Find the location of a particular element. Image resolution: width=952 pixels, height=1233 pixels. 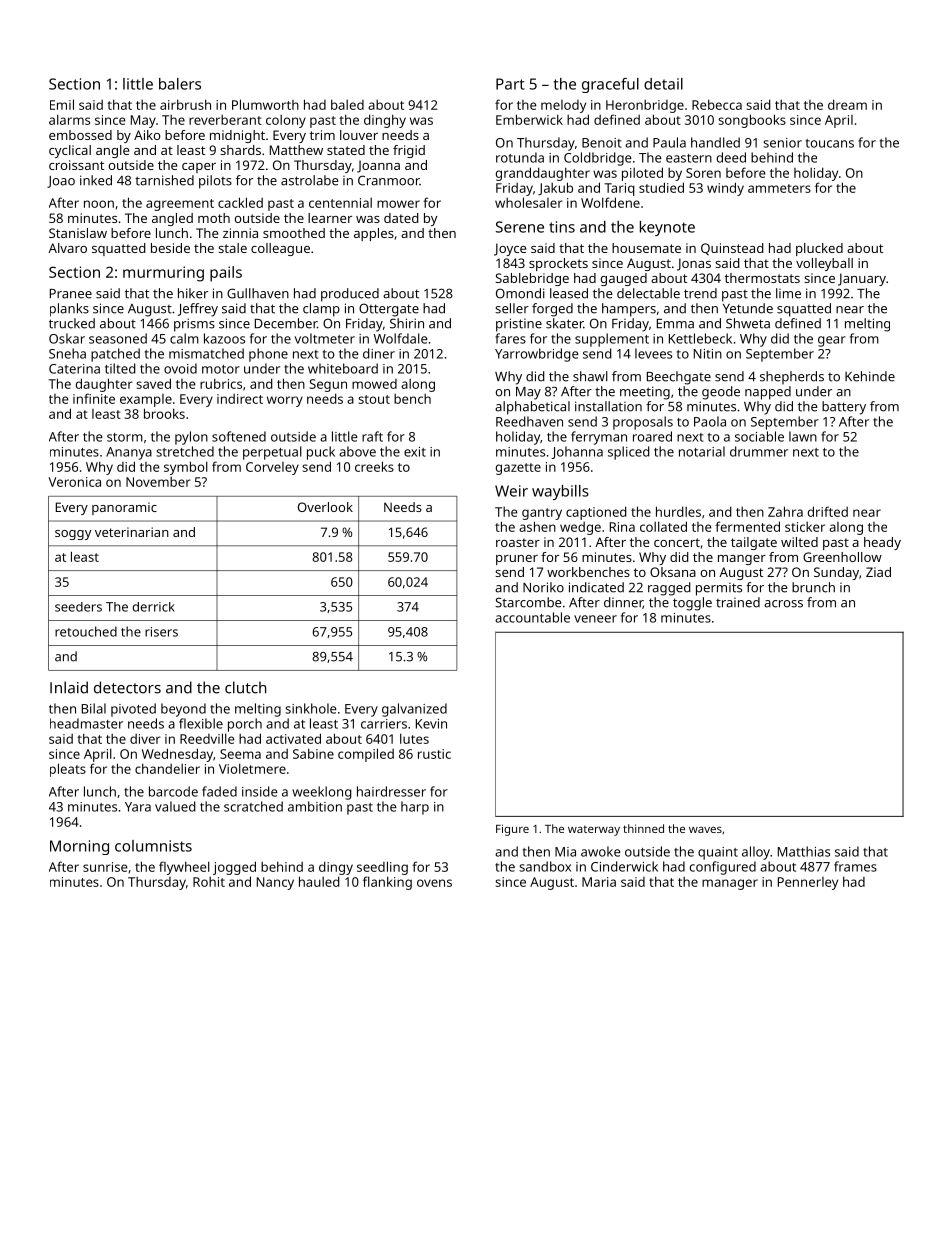

Joyce is located at coordinates (510, 249).
